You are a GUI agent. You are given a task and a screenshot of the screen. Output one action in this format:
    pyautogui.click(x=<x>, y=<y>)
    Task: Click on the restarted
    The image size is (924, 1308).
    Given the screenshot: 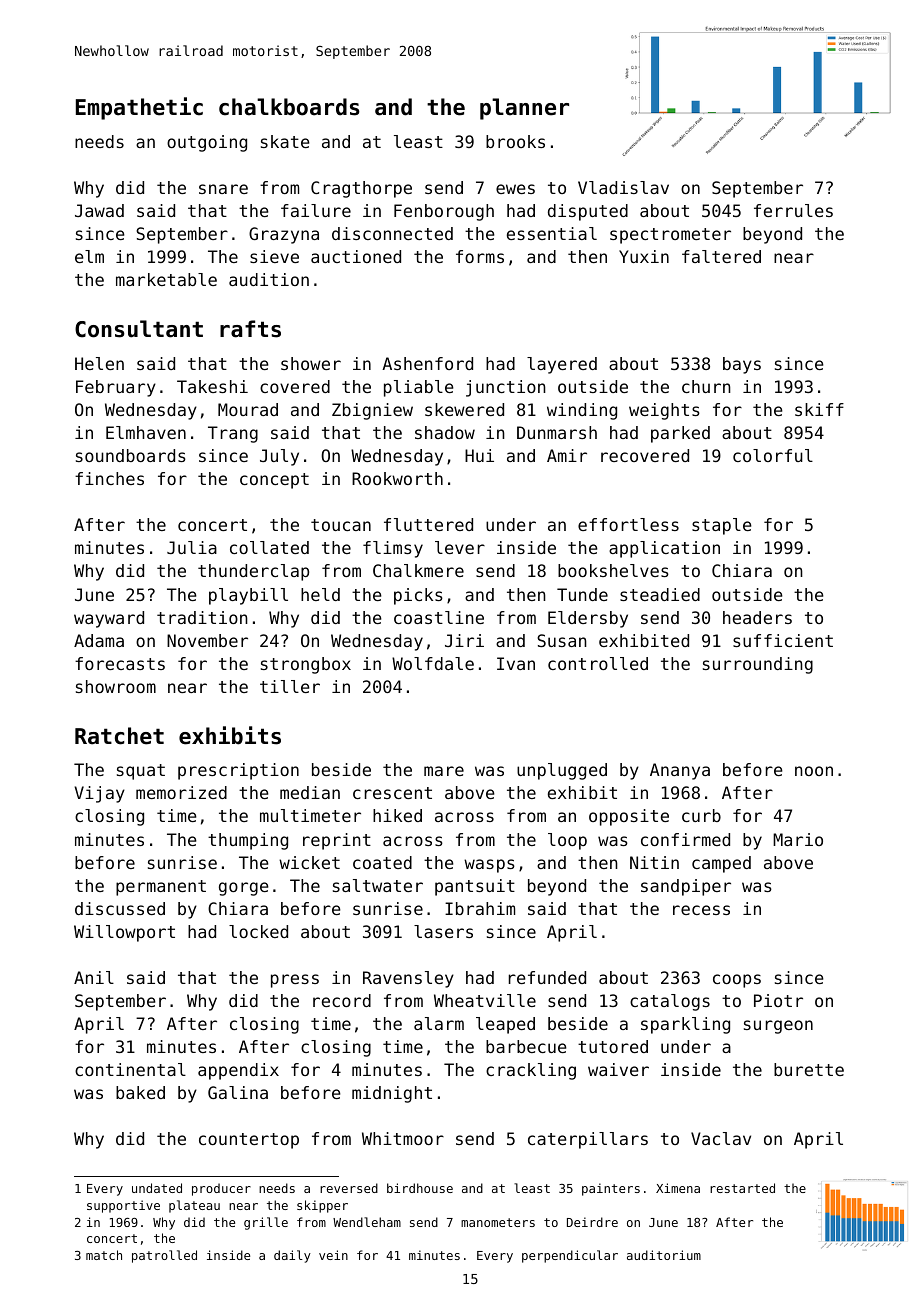 What is the action you would take?
    pyautogui.click(x=742, y=1188)
